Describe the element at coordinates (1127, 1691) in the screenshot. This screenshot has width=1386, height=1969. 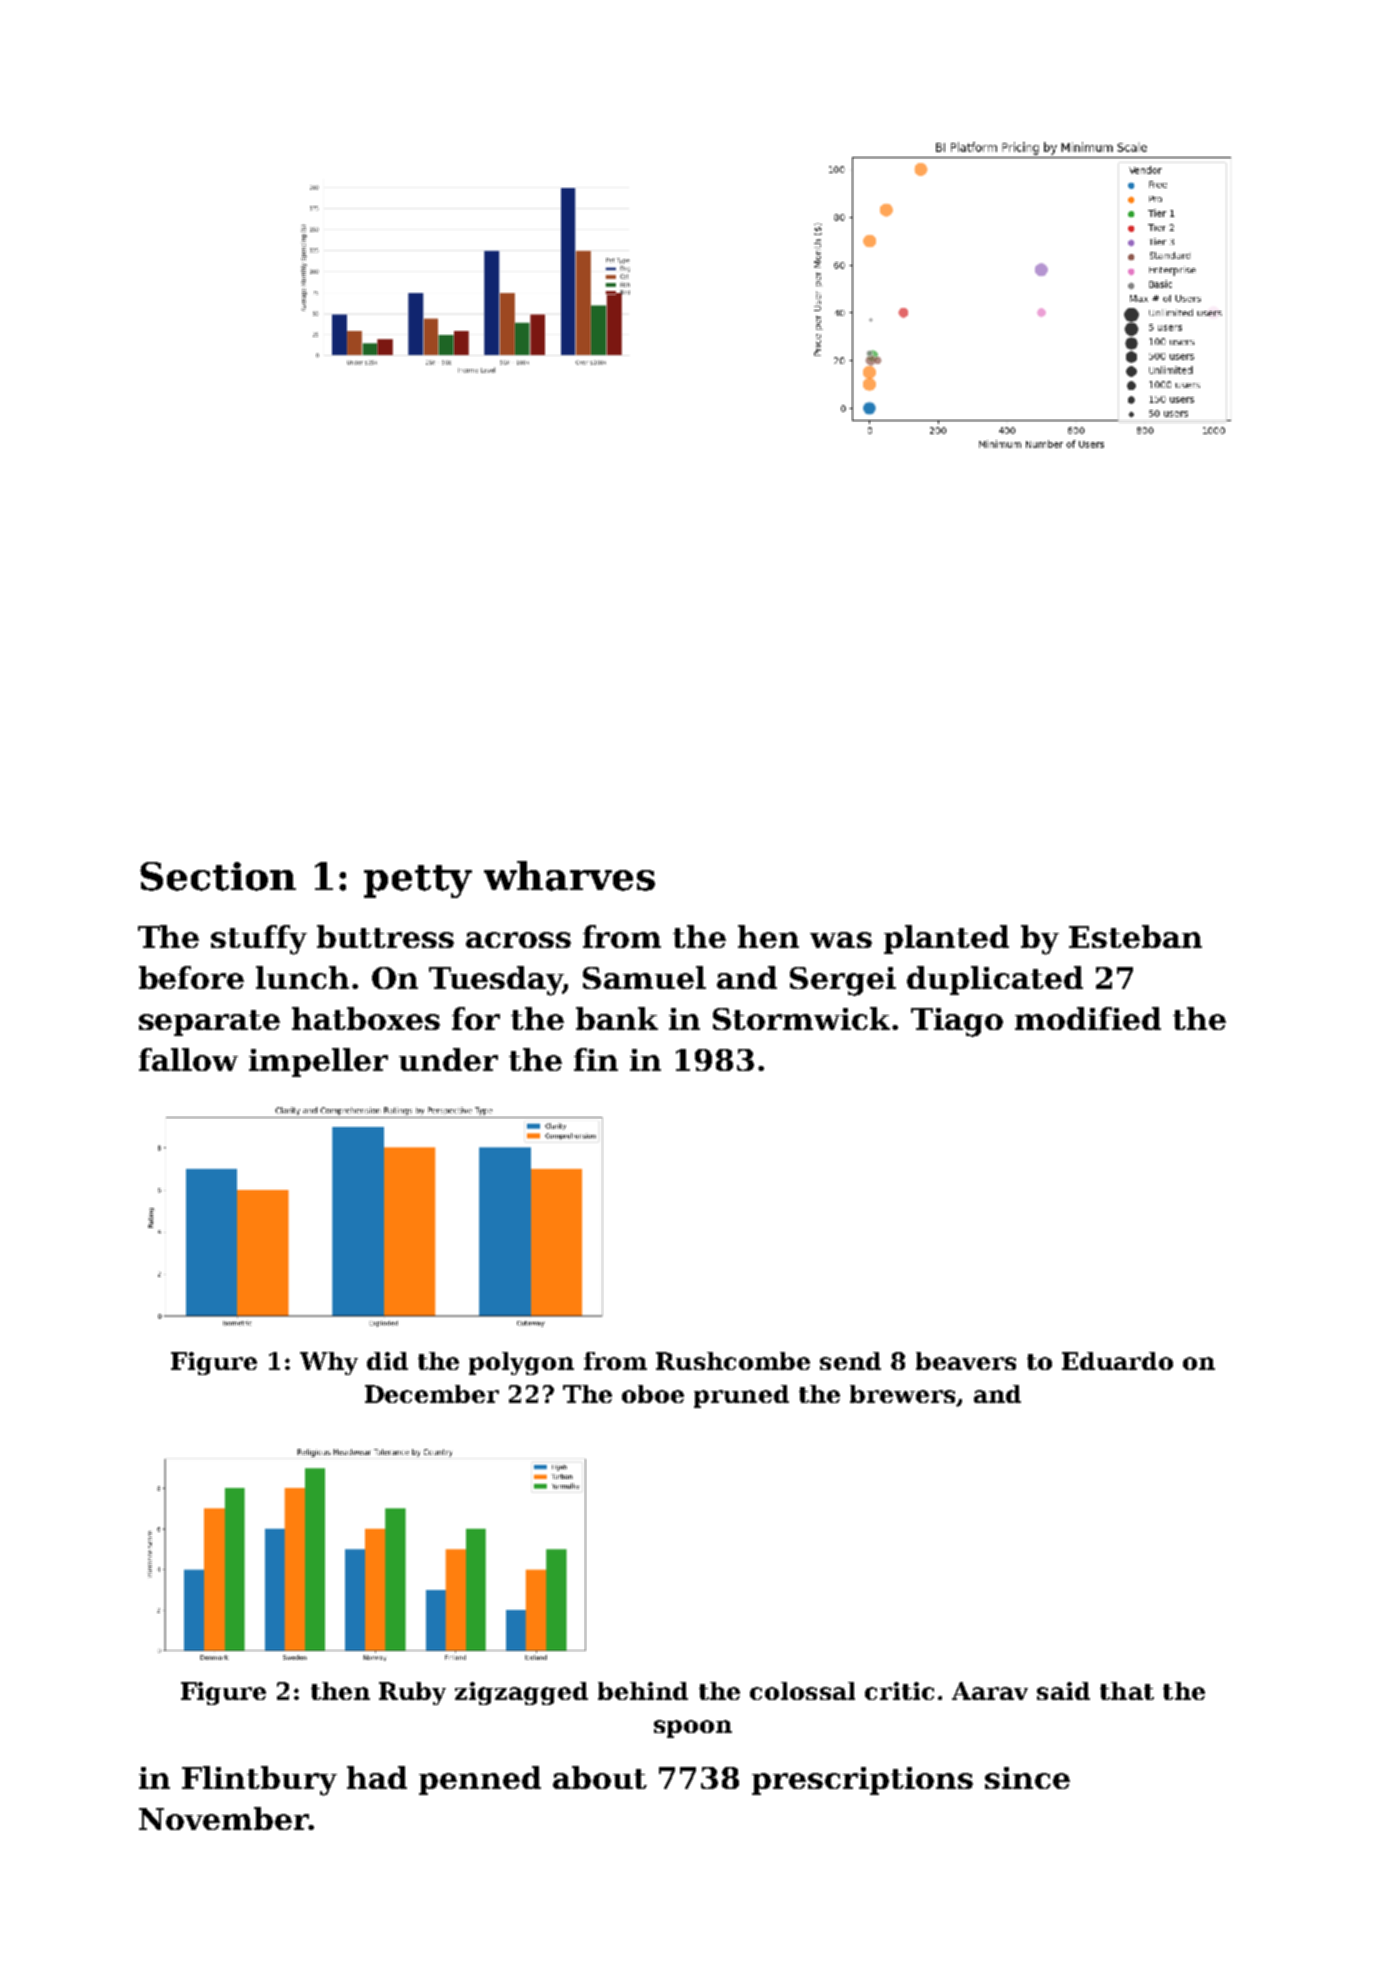
I see `that` at that location.
